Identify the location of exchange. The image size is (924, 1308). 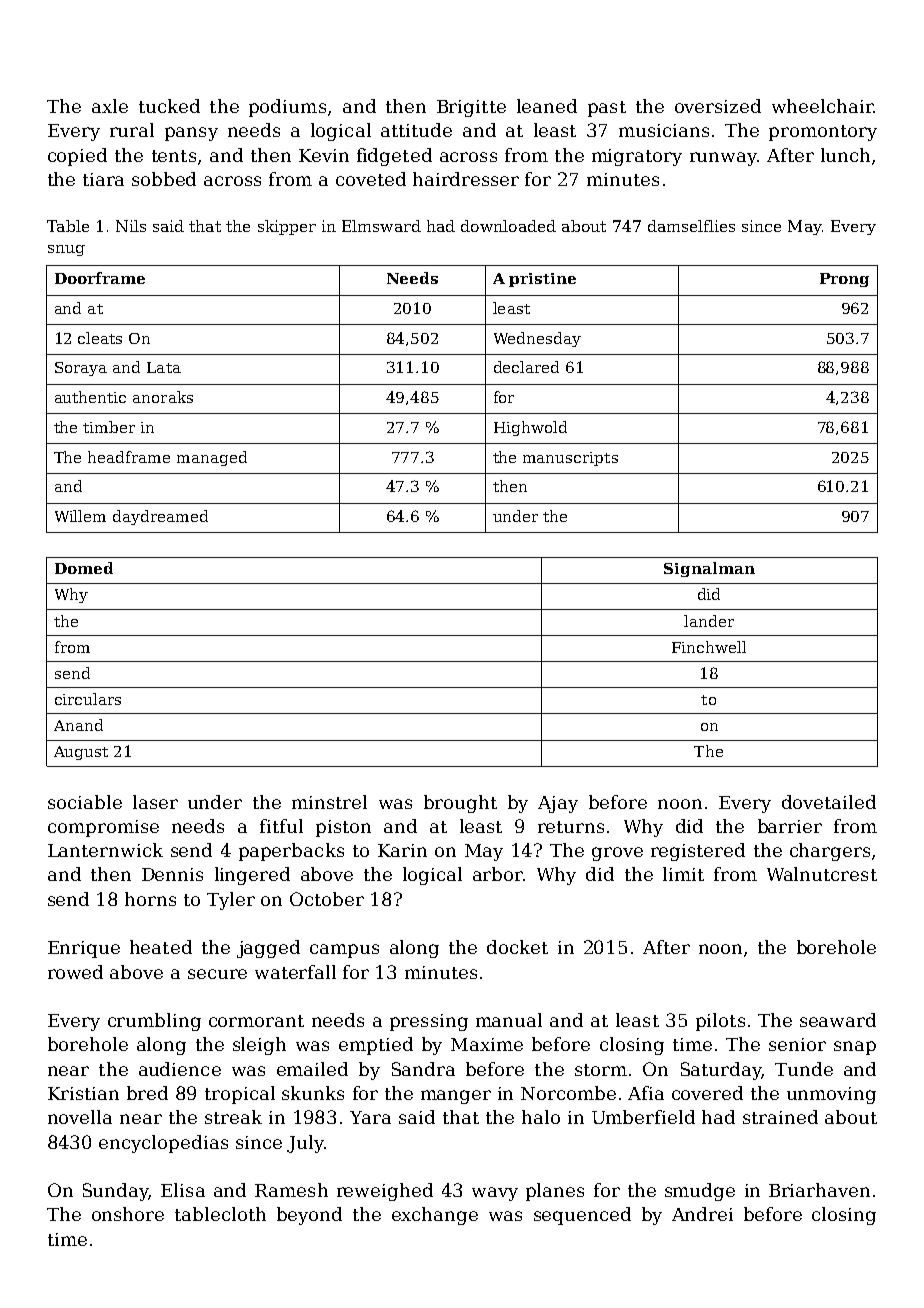
(435, 1216).
